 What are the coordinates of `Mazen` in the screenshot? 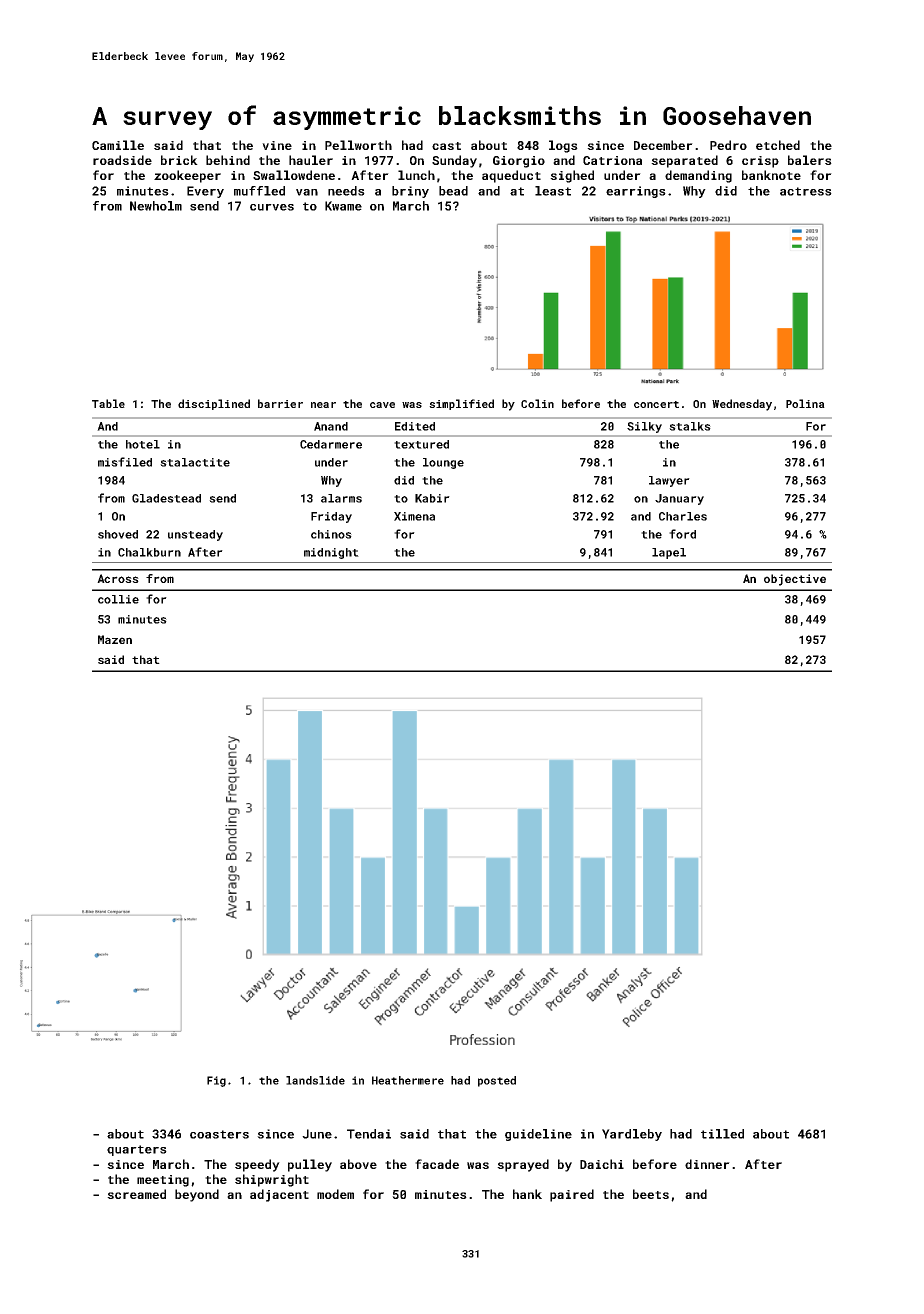 It's located at (115, 639).
